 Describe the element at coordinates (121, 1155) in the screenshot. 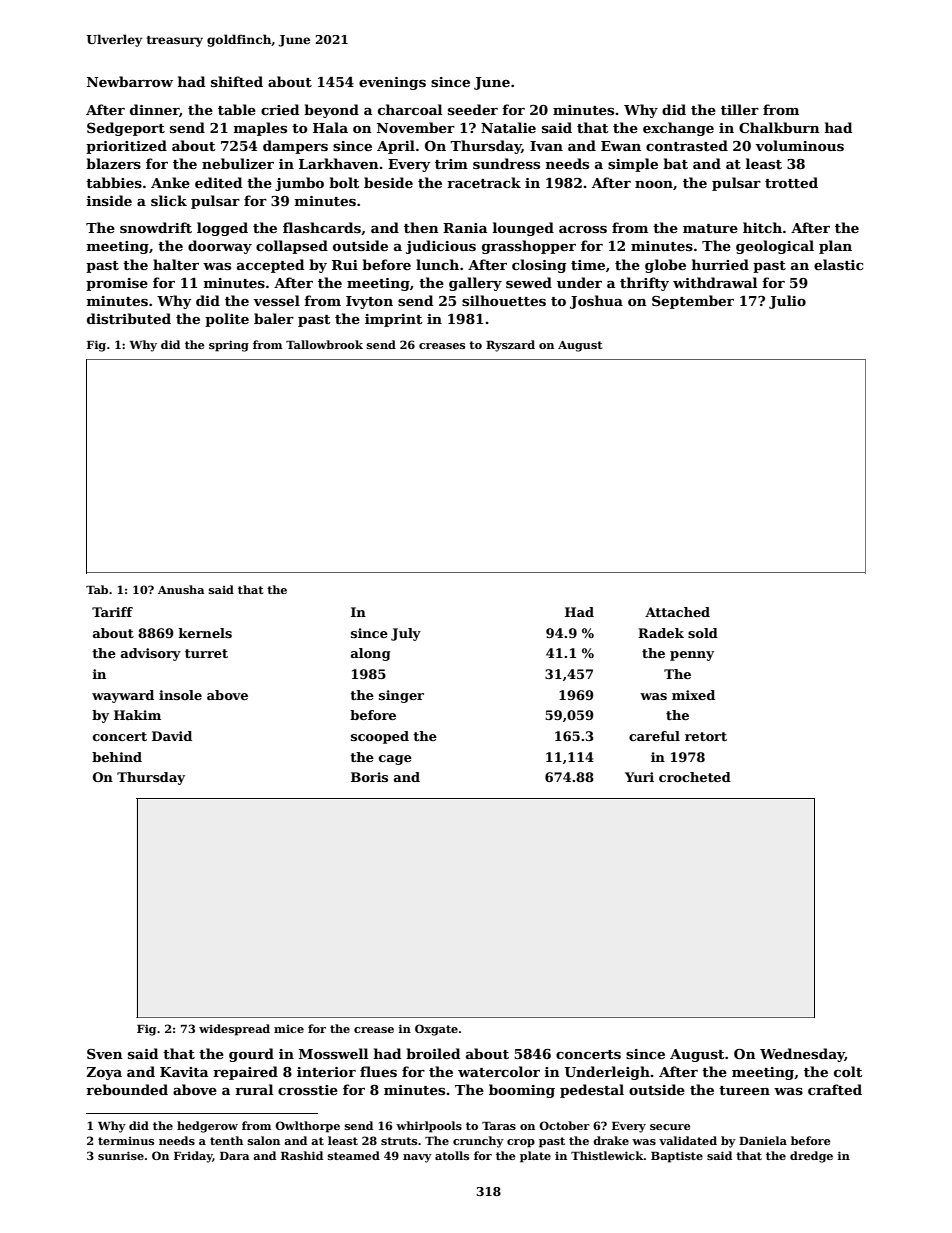

I see `sunrise` at that location.
